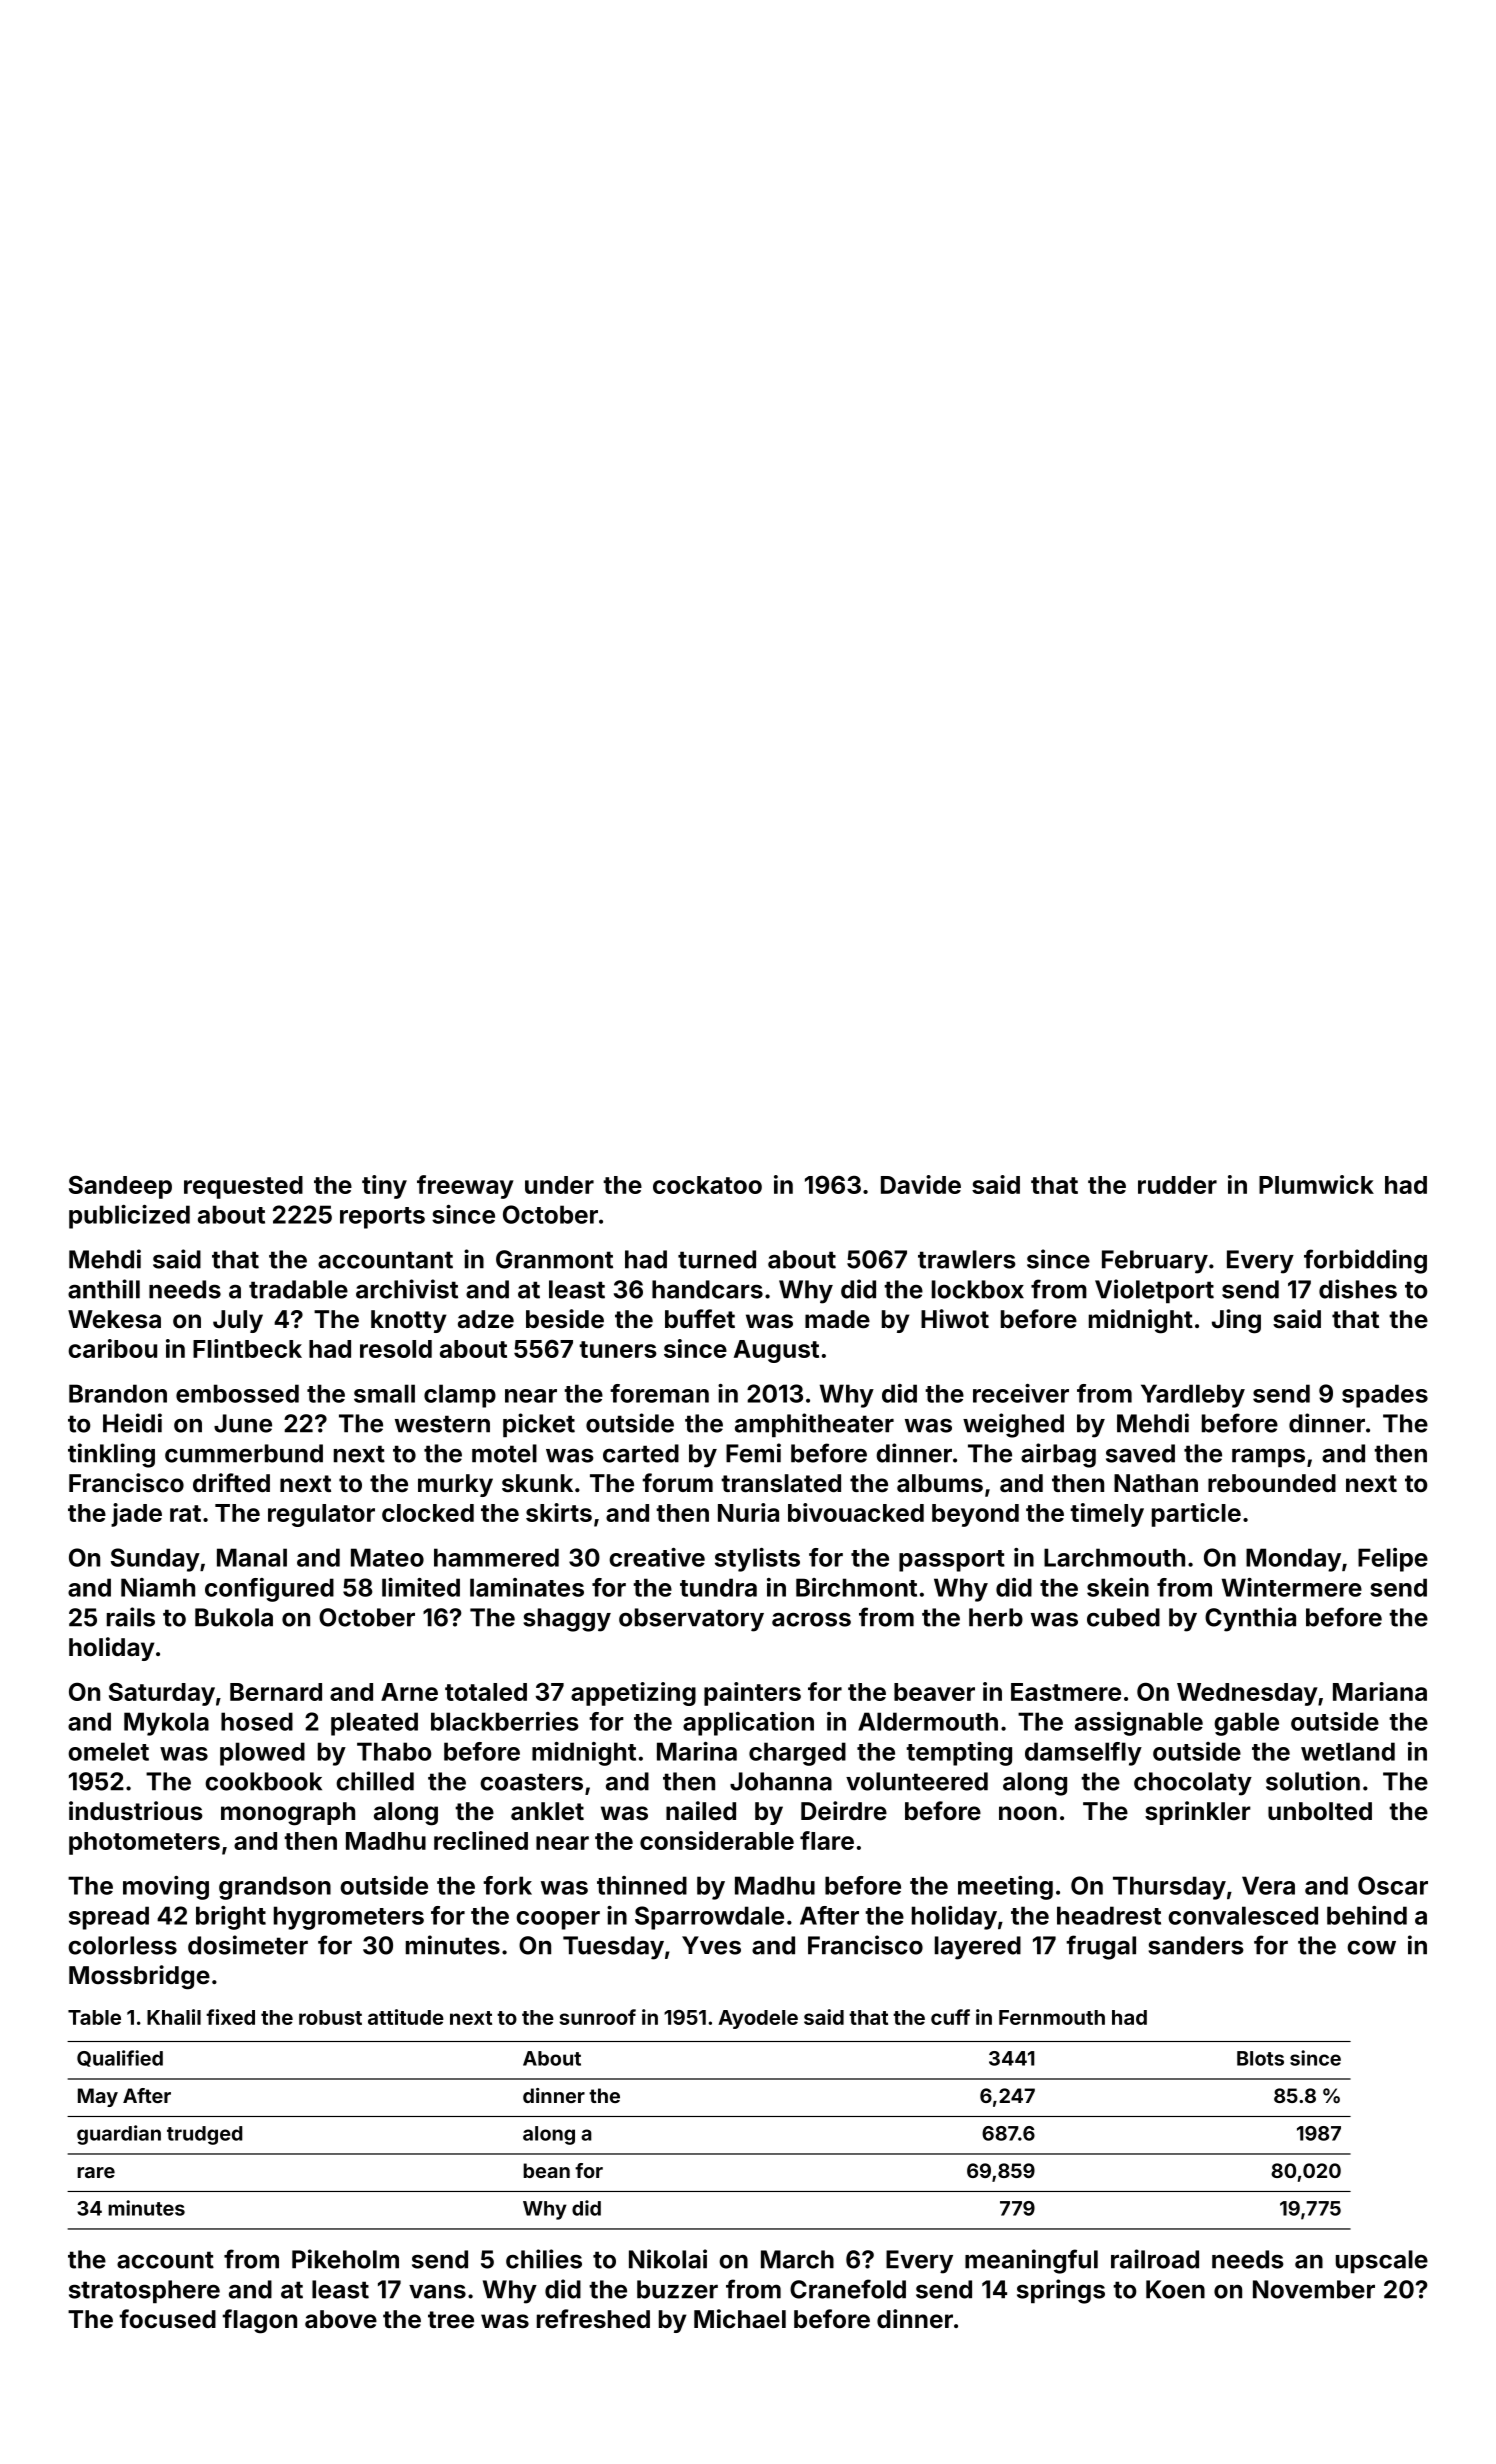  What do you see at coordinates (1268, 1885) in the screenshot?
I see `Vera` at bounding box center [1268, 1885].
